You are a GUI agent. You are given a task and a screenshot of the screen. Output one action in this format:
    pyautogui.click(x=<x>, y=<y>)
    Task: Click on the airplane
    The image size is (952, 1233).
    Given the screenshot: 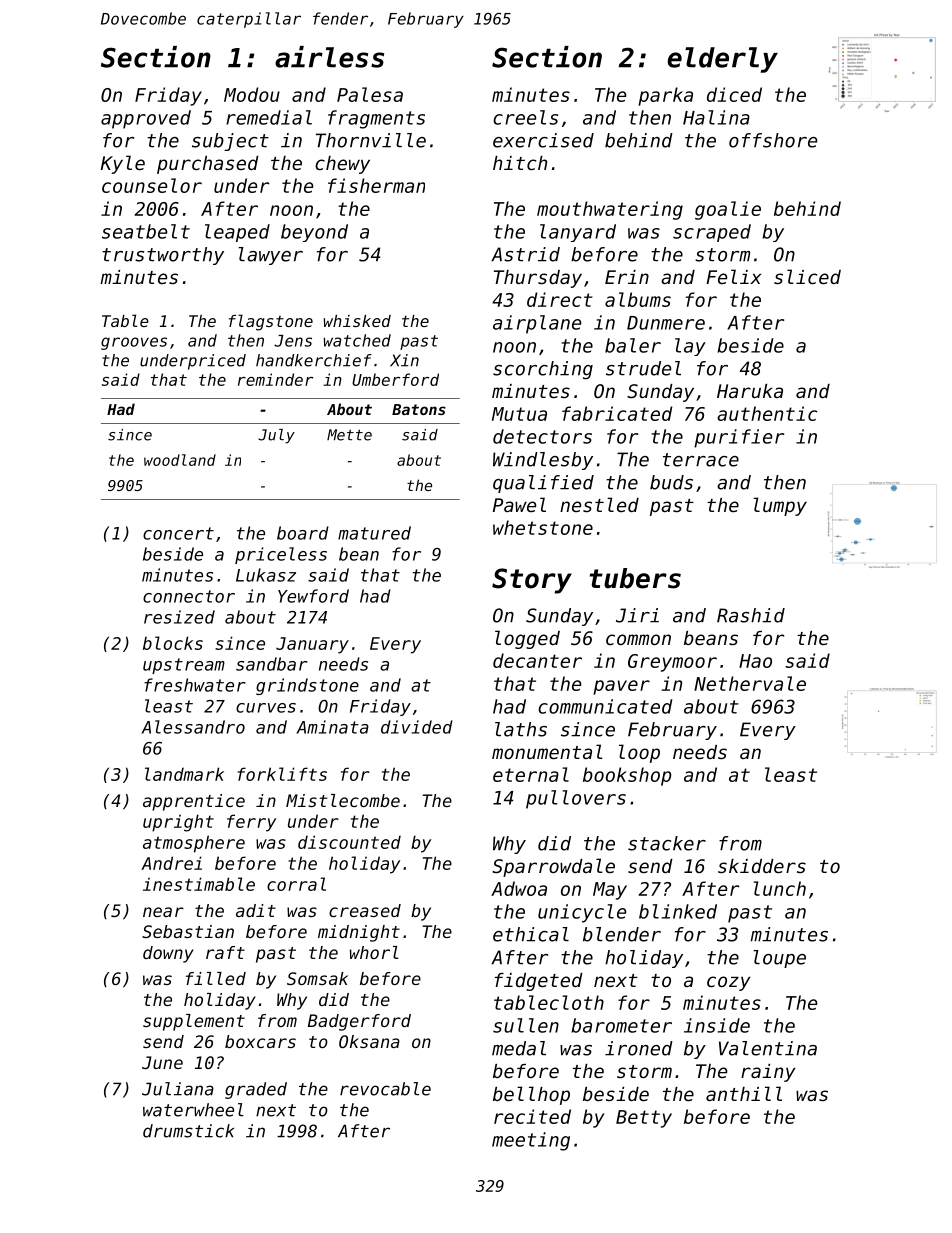 What is the action you would take?
    pyautogui.click(x=537, y=324)
